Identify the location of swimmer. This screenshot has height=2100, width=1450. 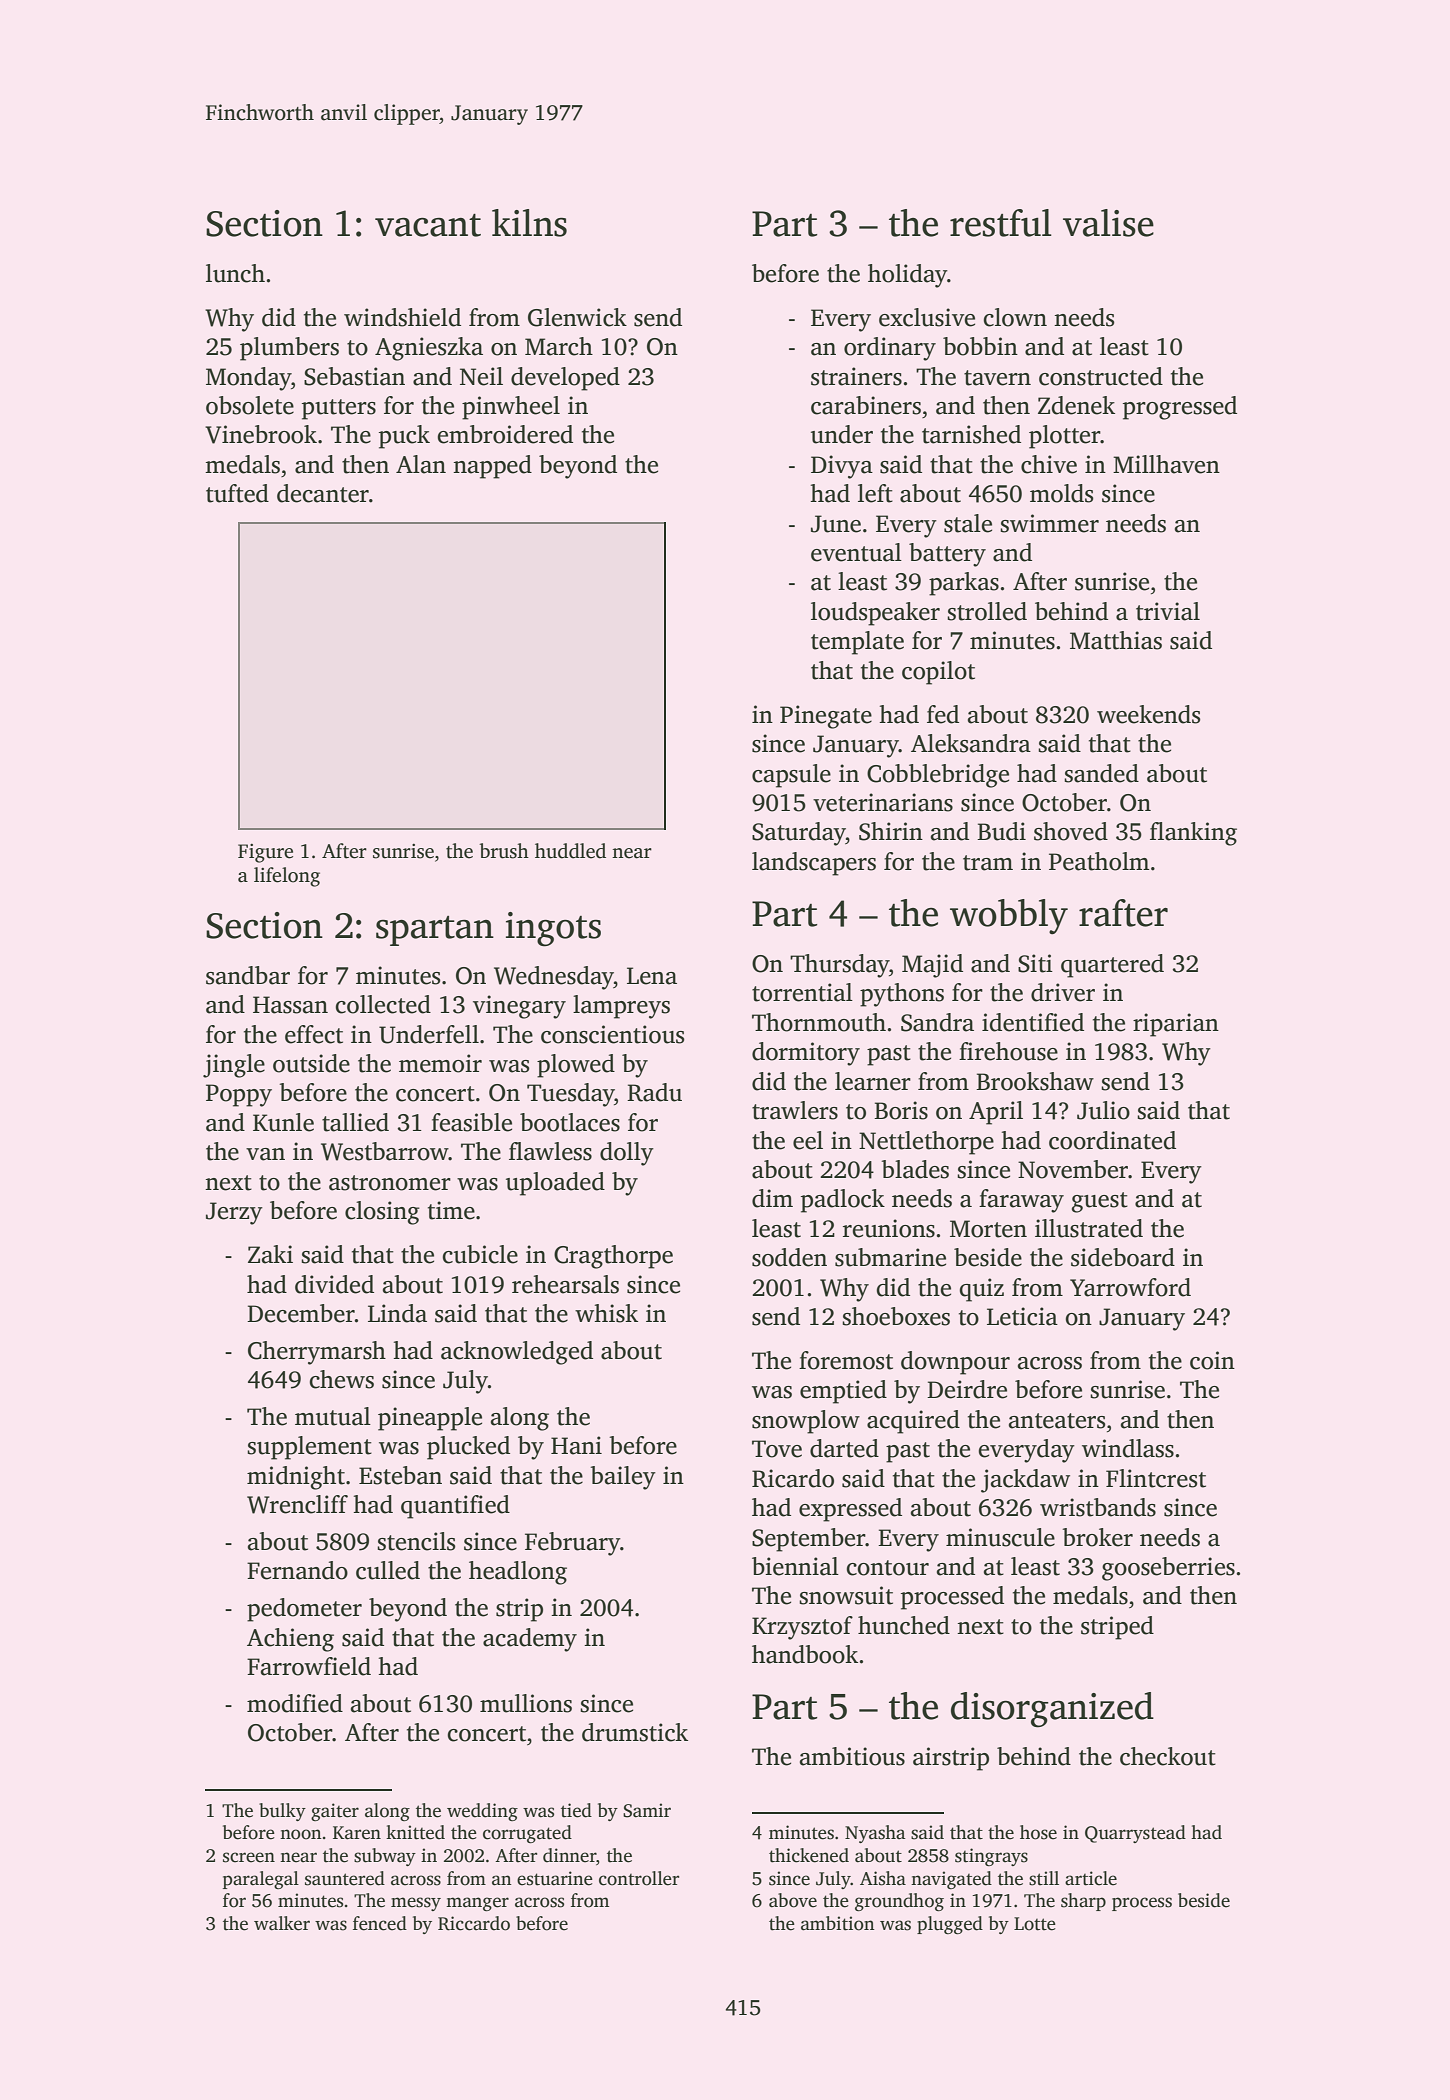
(1049, 523).
